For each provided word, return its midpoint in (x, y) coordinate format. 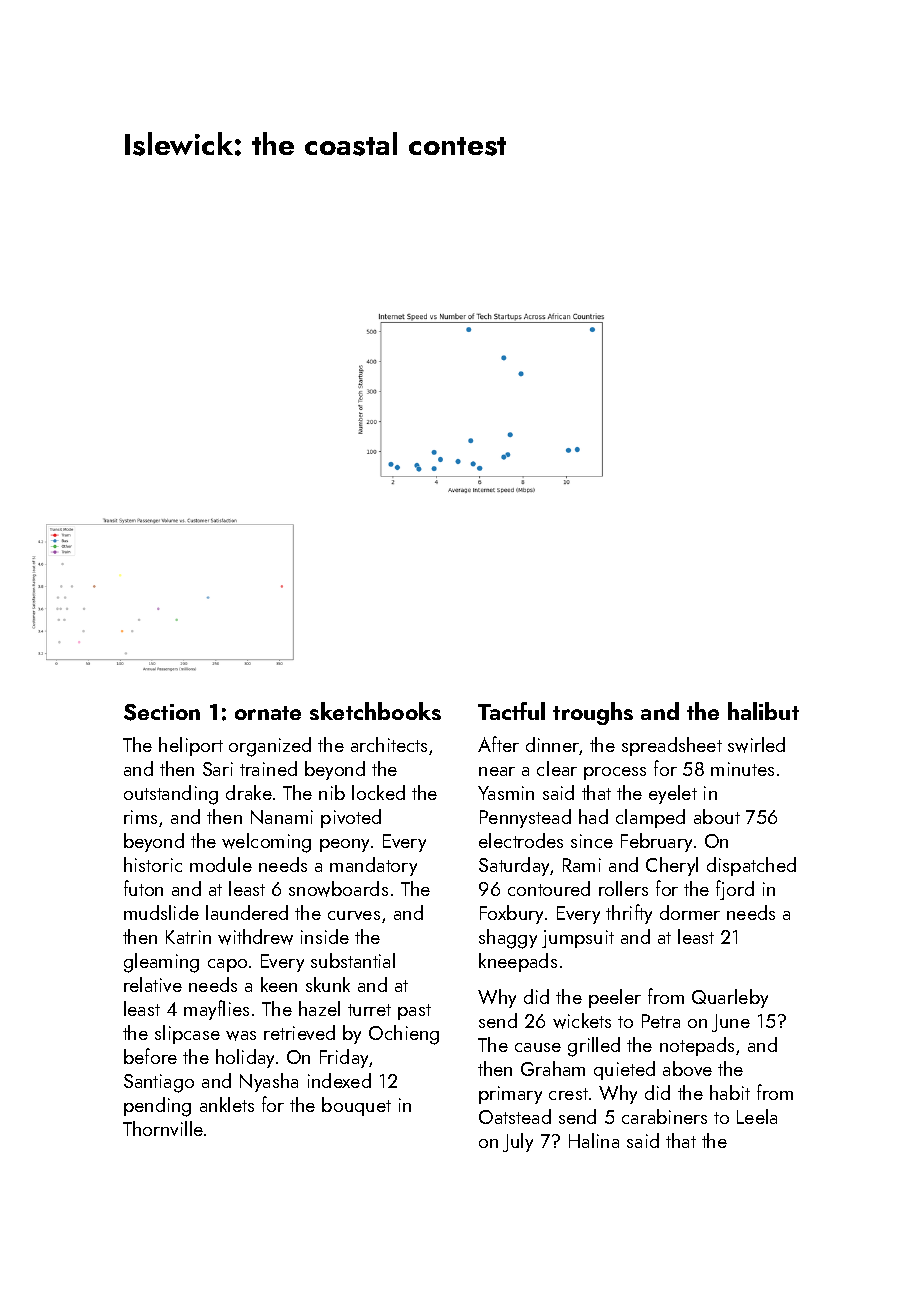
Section (162, 712)
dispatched (751, 866)
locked (378, 792)
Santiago (159, 1083)
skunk (328, 984)
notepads (697, 1046)
